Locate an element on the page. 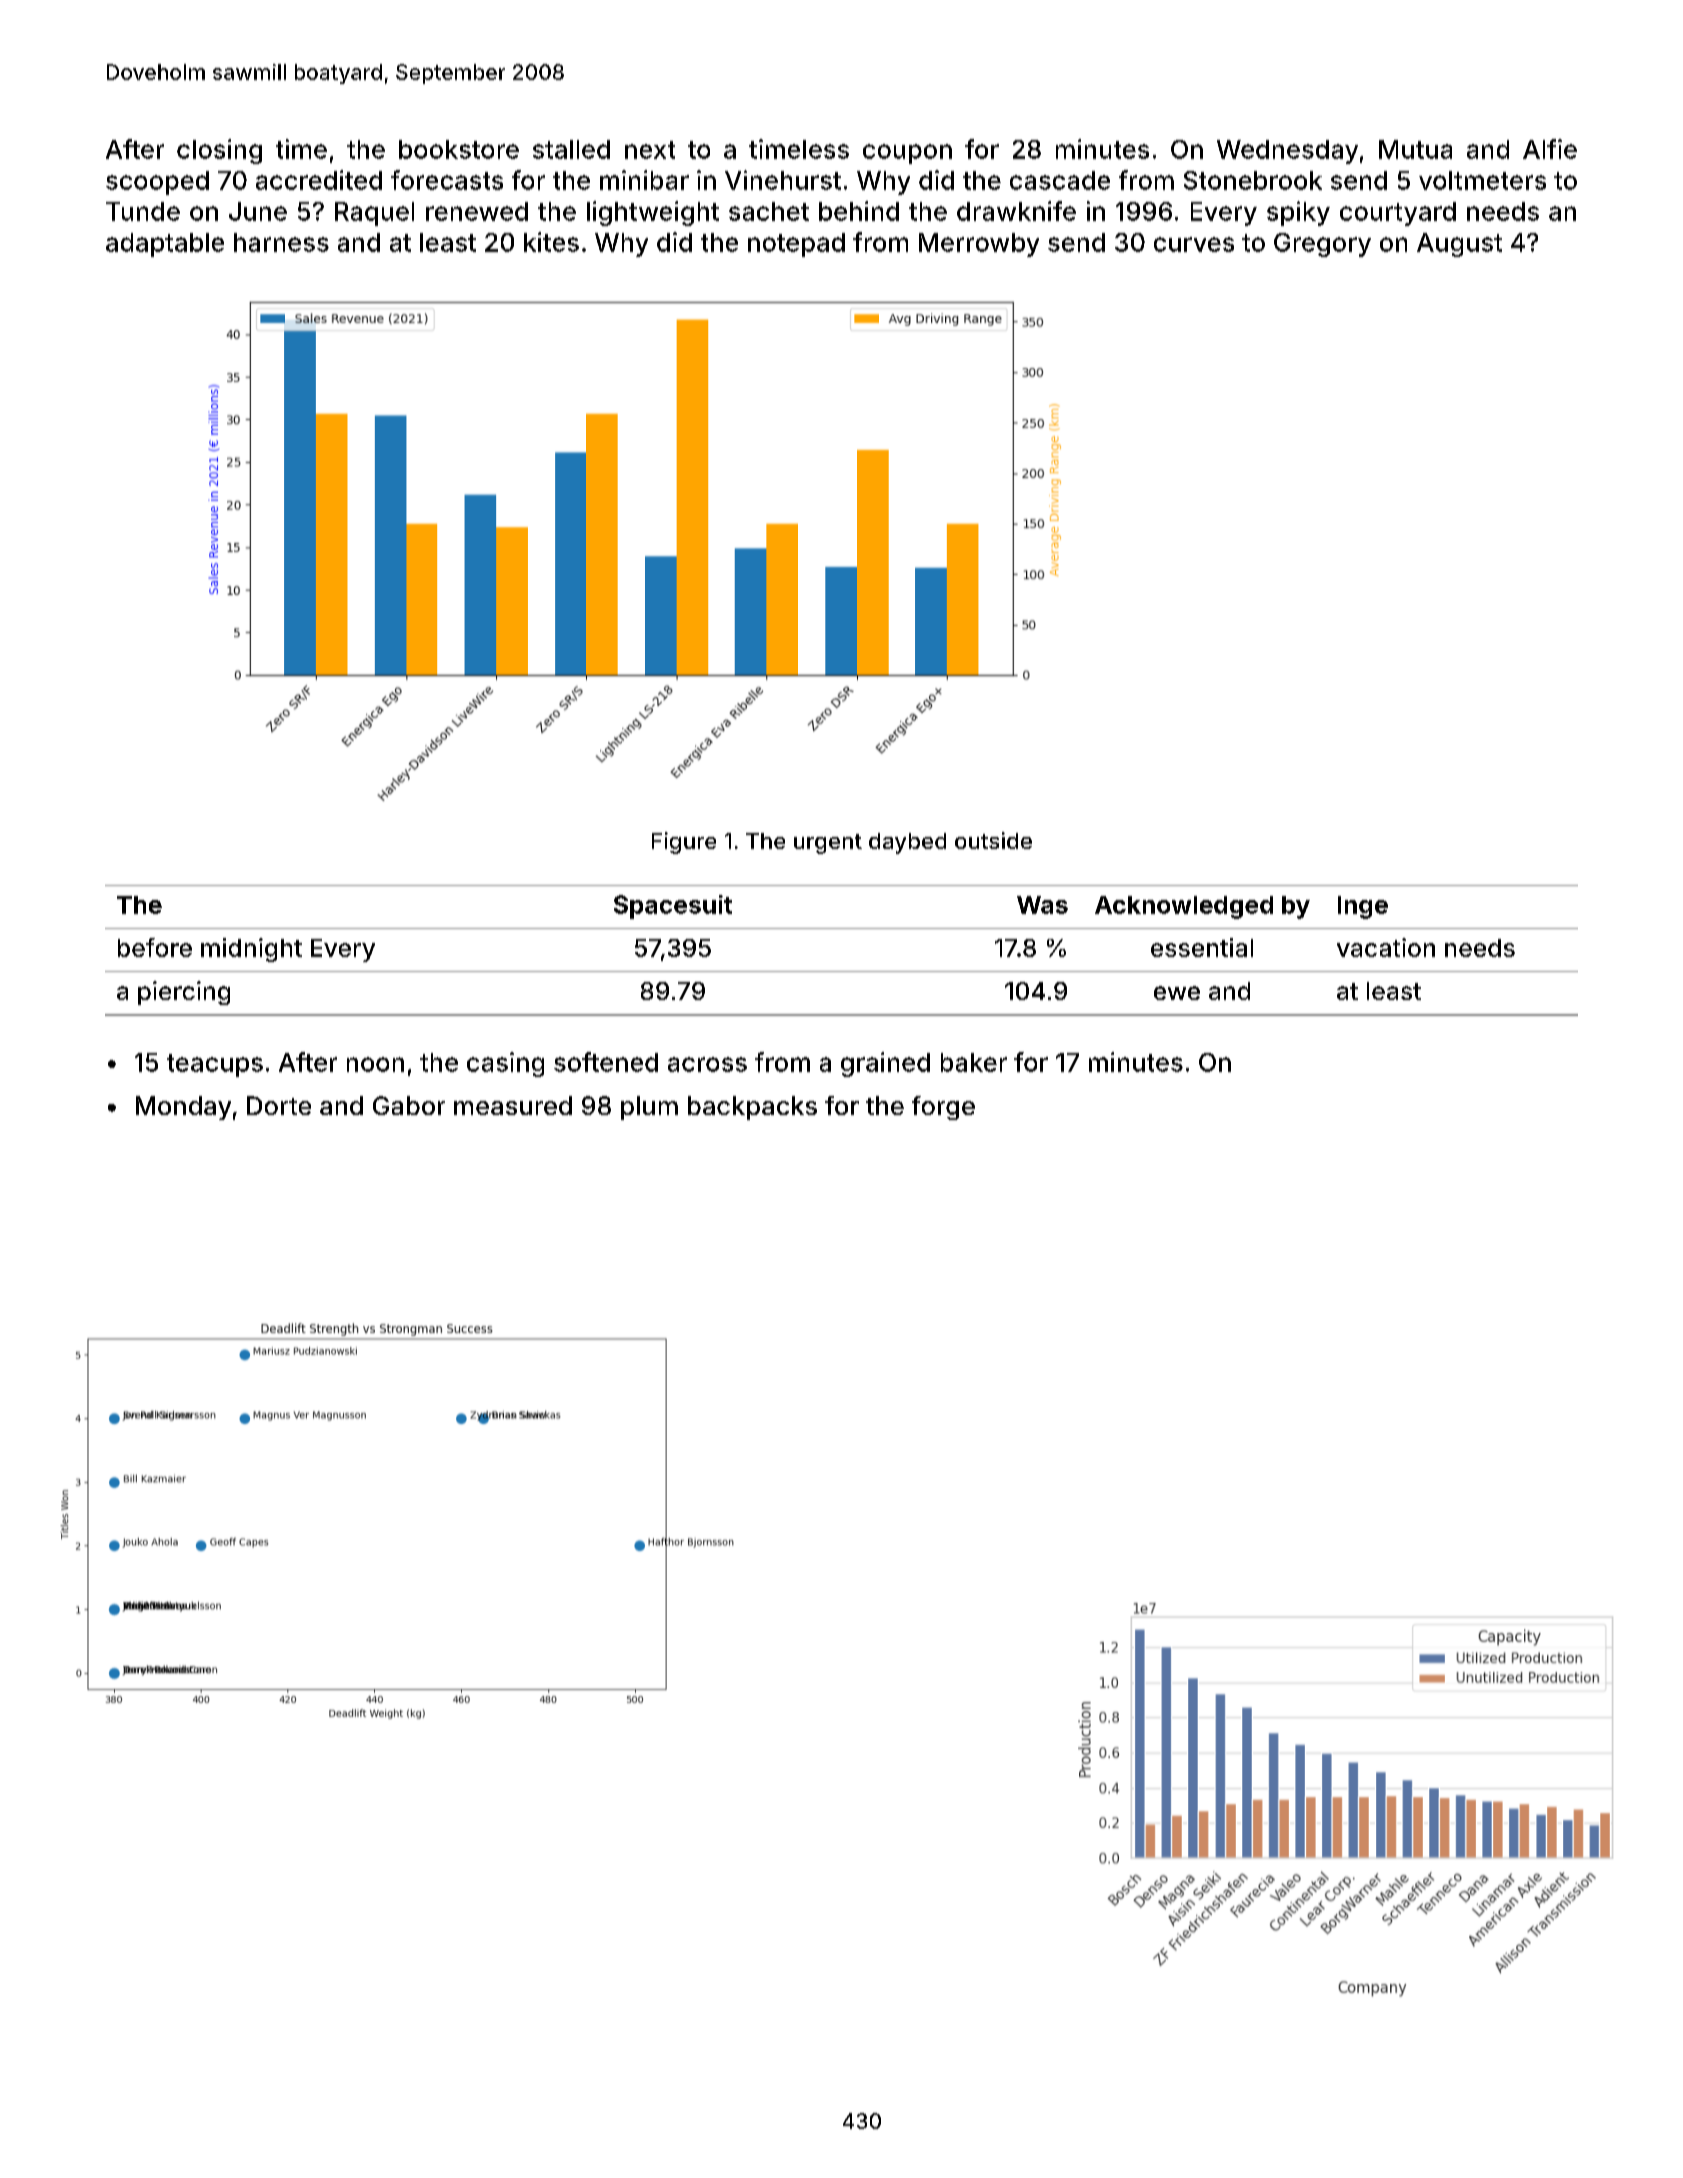 The width and height of the document is (1683, 2178). courtyard is located at coordinates (1398, 214).
